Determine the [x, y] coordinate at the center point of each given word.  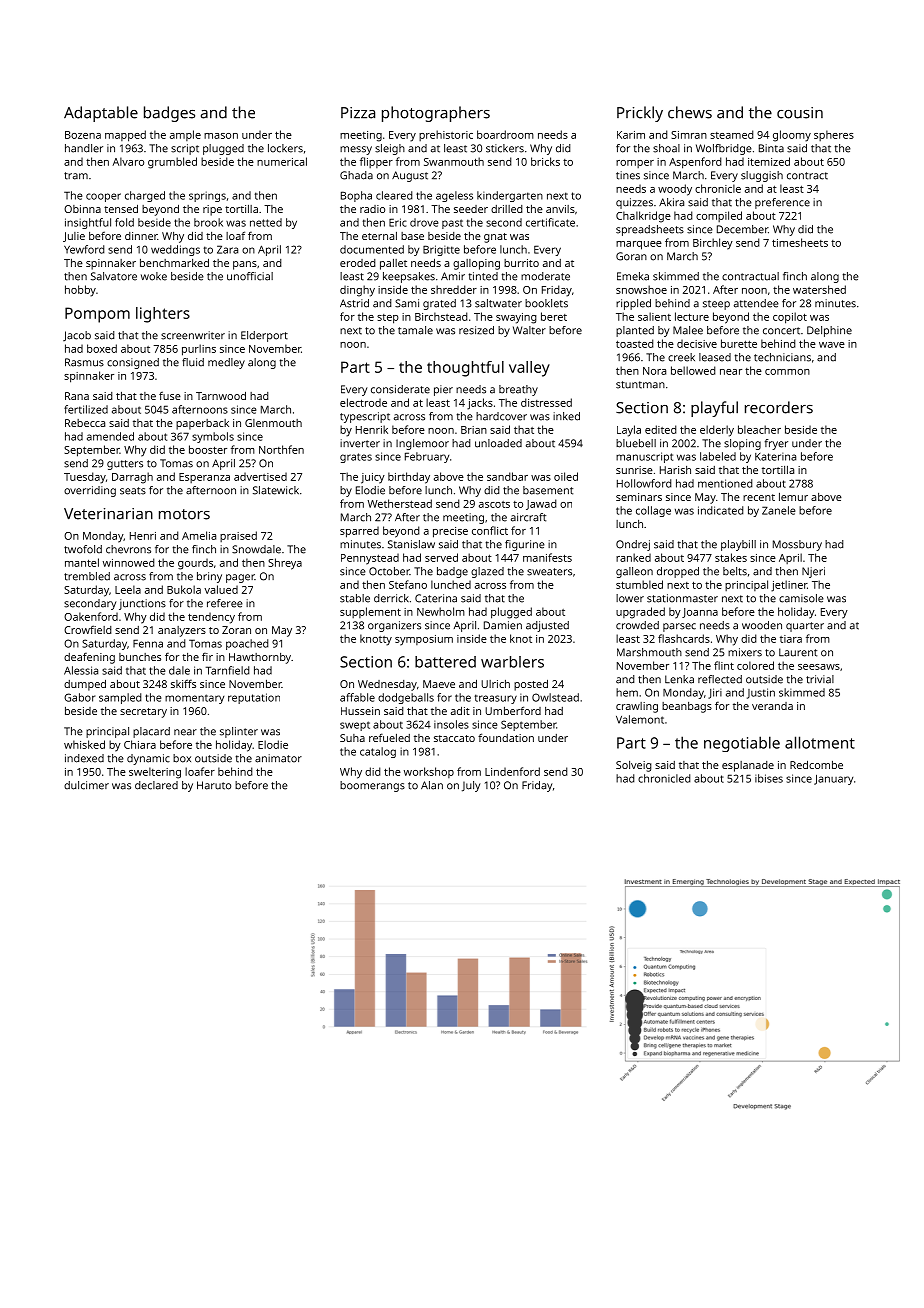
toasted [635, 343]
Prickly [640, 114]
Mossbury [797, 545]
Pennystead [370, 559]
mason [221, 136]
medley [226, 363]
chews [690, 112]
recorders [779, 407]
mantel [82, 562]
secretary [143, 713]
